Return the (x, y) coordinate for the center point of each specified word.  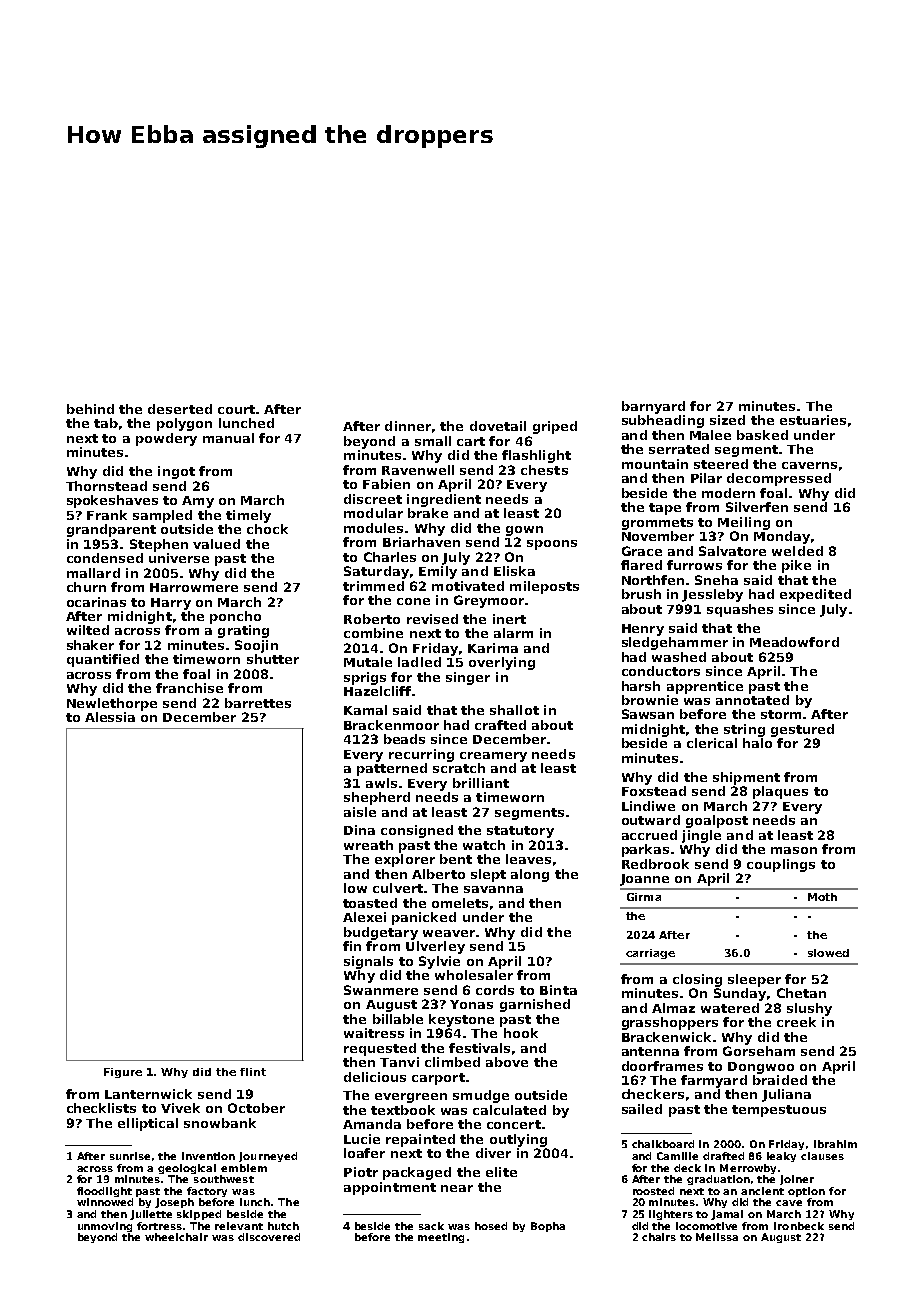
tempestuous (779, 1111)
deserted (180, 409)
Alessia (110, 717)
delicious (375, 1077)
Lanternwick (148, 1094)
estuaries (813, 420)
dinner (408, 426)
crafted (500, 725)
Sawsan (648, 714)
